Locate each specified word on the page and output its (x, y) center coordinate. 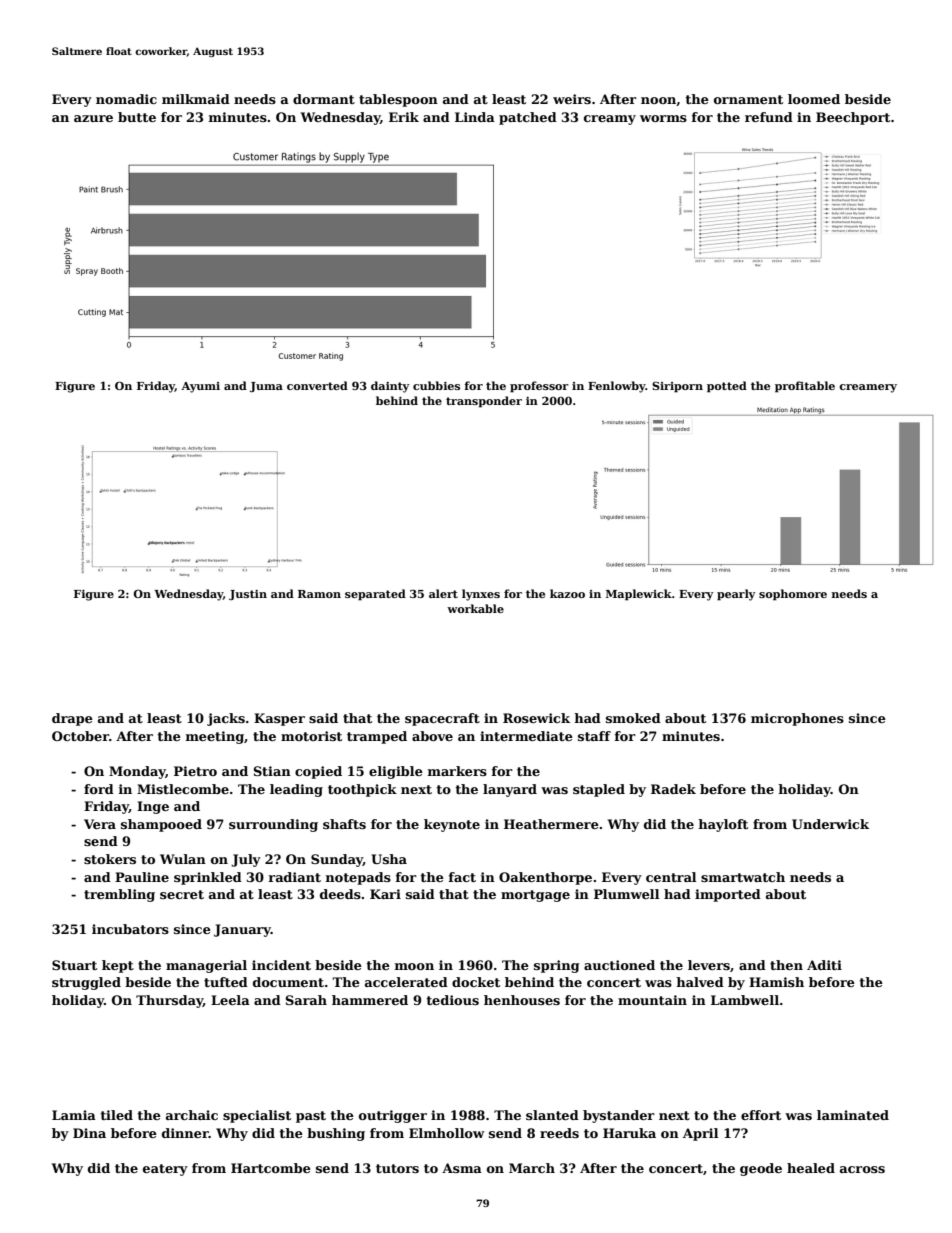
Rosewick (536, 718)
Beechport (853, 118)
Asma (462, 1168)
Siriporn (677, 387)
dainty (390, 387)
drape (72, 719)
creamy (610, 120)
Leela (230, 1000)
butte (137, 117)
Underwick (830, 824)
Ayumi (200, 387)
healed (811, 1168)
